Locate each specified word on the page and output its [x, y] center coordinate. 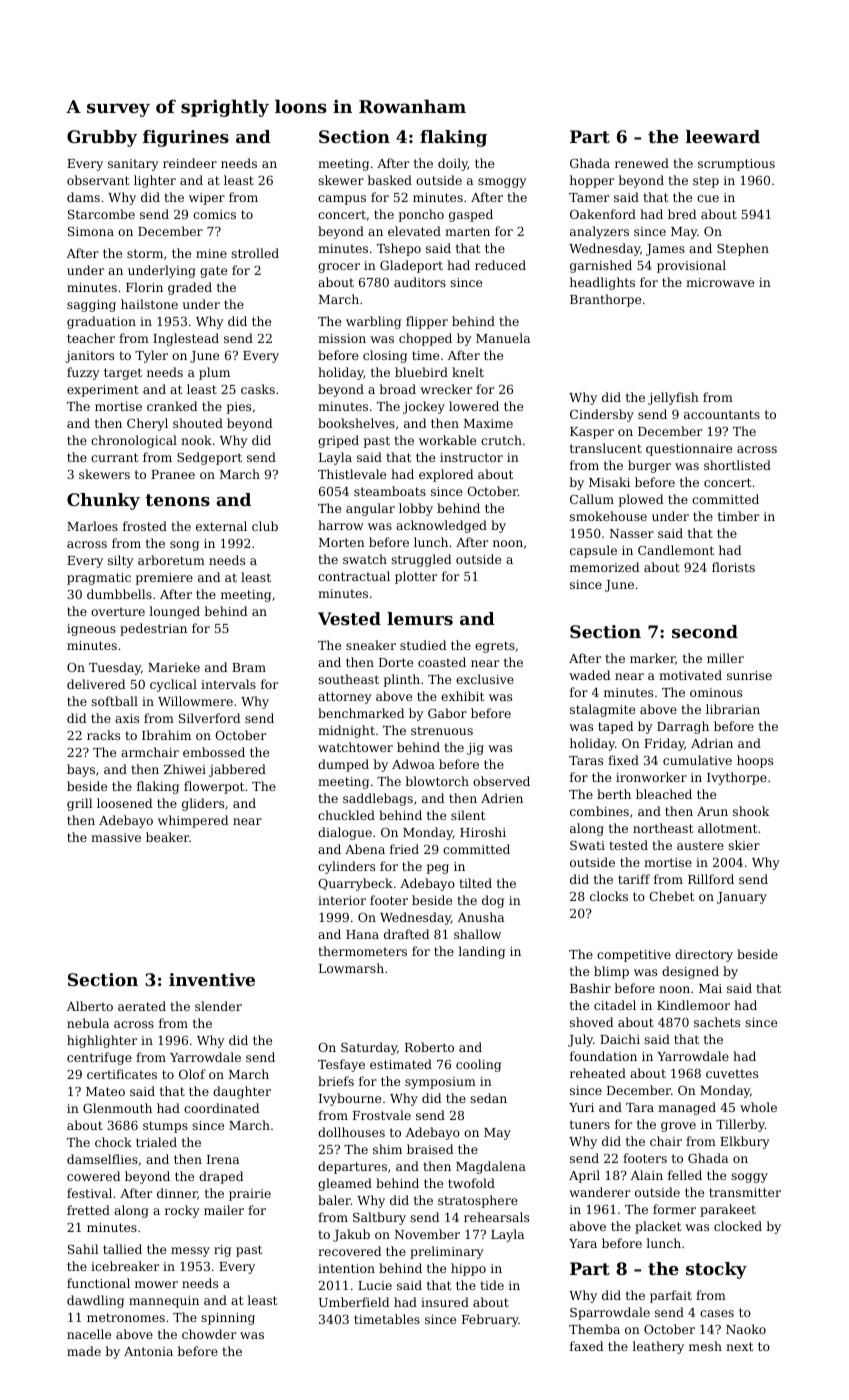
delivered [96, 684]
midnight [346, 731]
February [490, 1320]
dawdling [95, 1301]
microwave [720, 282]
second [705, 631]
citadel [615, 1005]
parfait [671, 1296]
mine [211, 253]
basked [389, 180]
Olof [192, 1074]
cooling [478, 1065]
